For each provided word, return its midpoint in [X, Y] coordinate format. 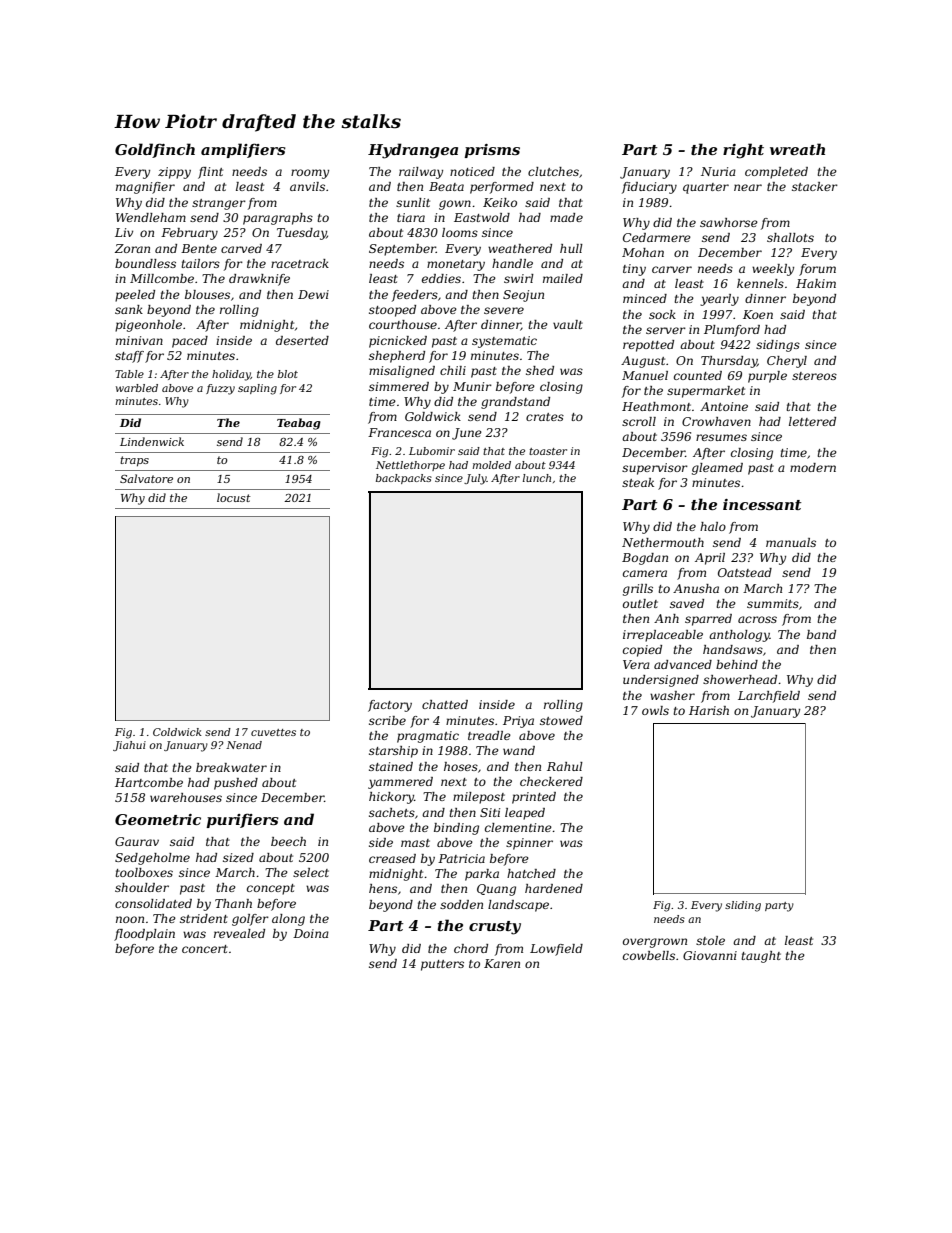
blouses [207, 294]
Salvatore [146, 478]
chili [453, 370]
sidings [778, 346]
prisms [492, 151]
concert [205, 949]
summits [773, 603]
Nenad [244, 745]
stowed [561, 720]
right [743, 151]
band [821, 634]
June [467, 434]
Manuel [645, 375]
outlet [640, 603]
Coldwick [177, 732]
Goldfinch [155, 150]
